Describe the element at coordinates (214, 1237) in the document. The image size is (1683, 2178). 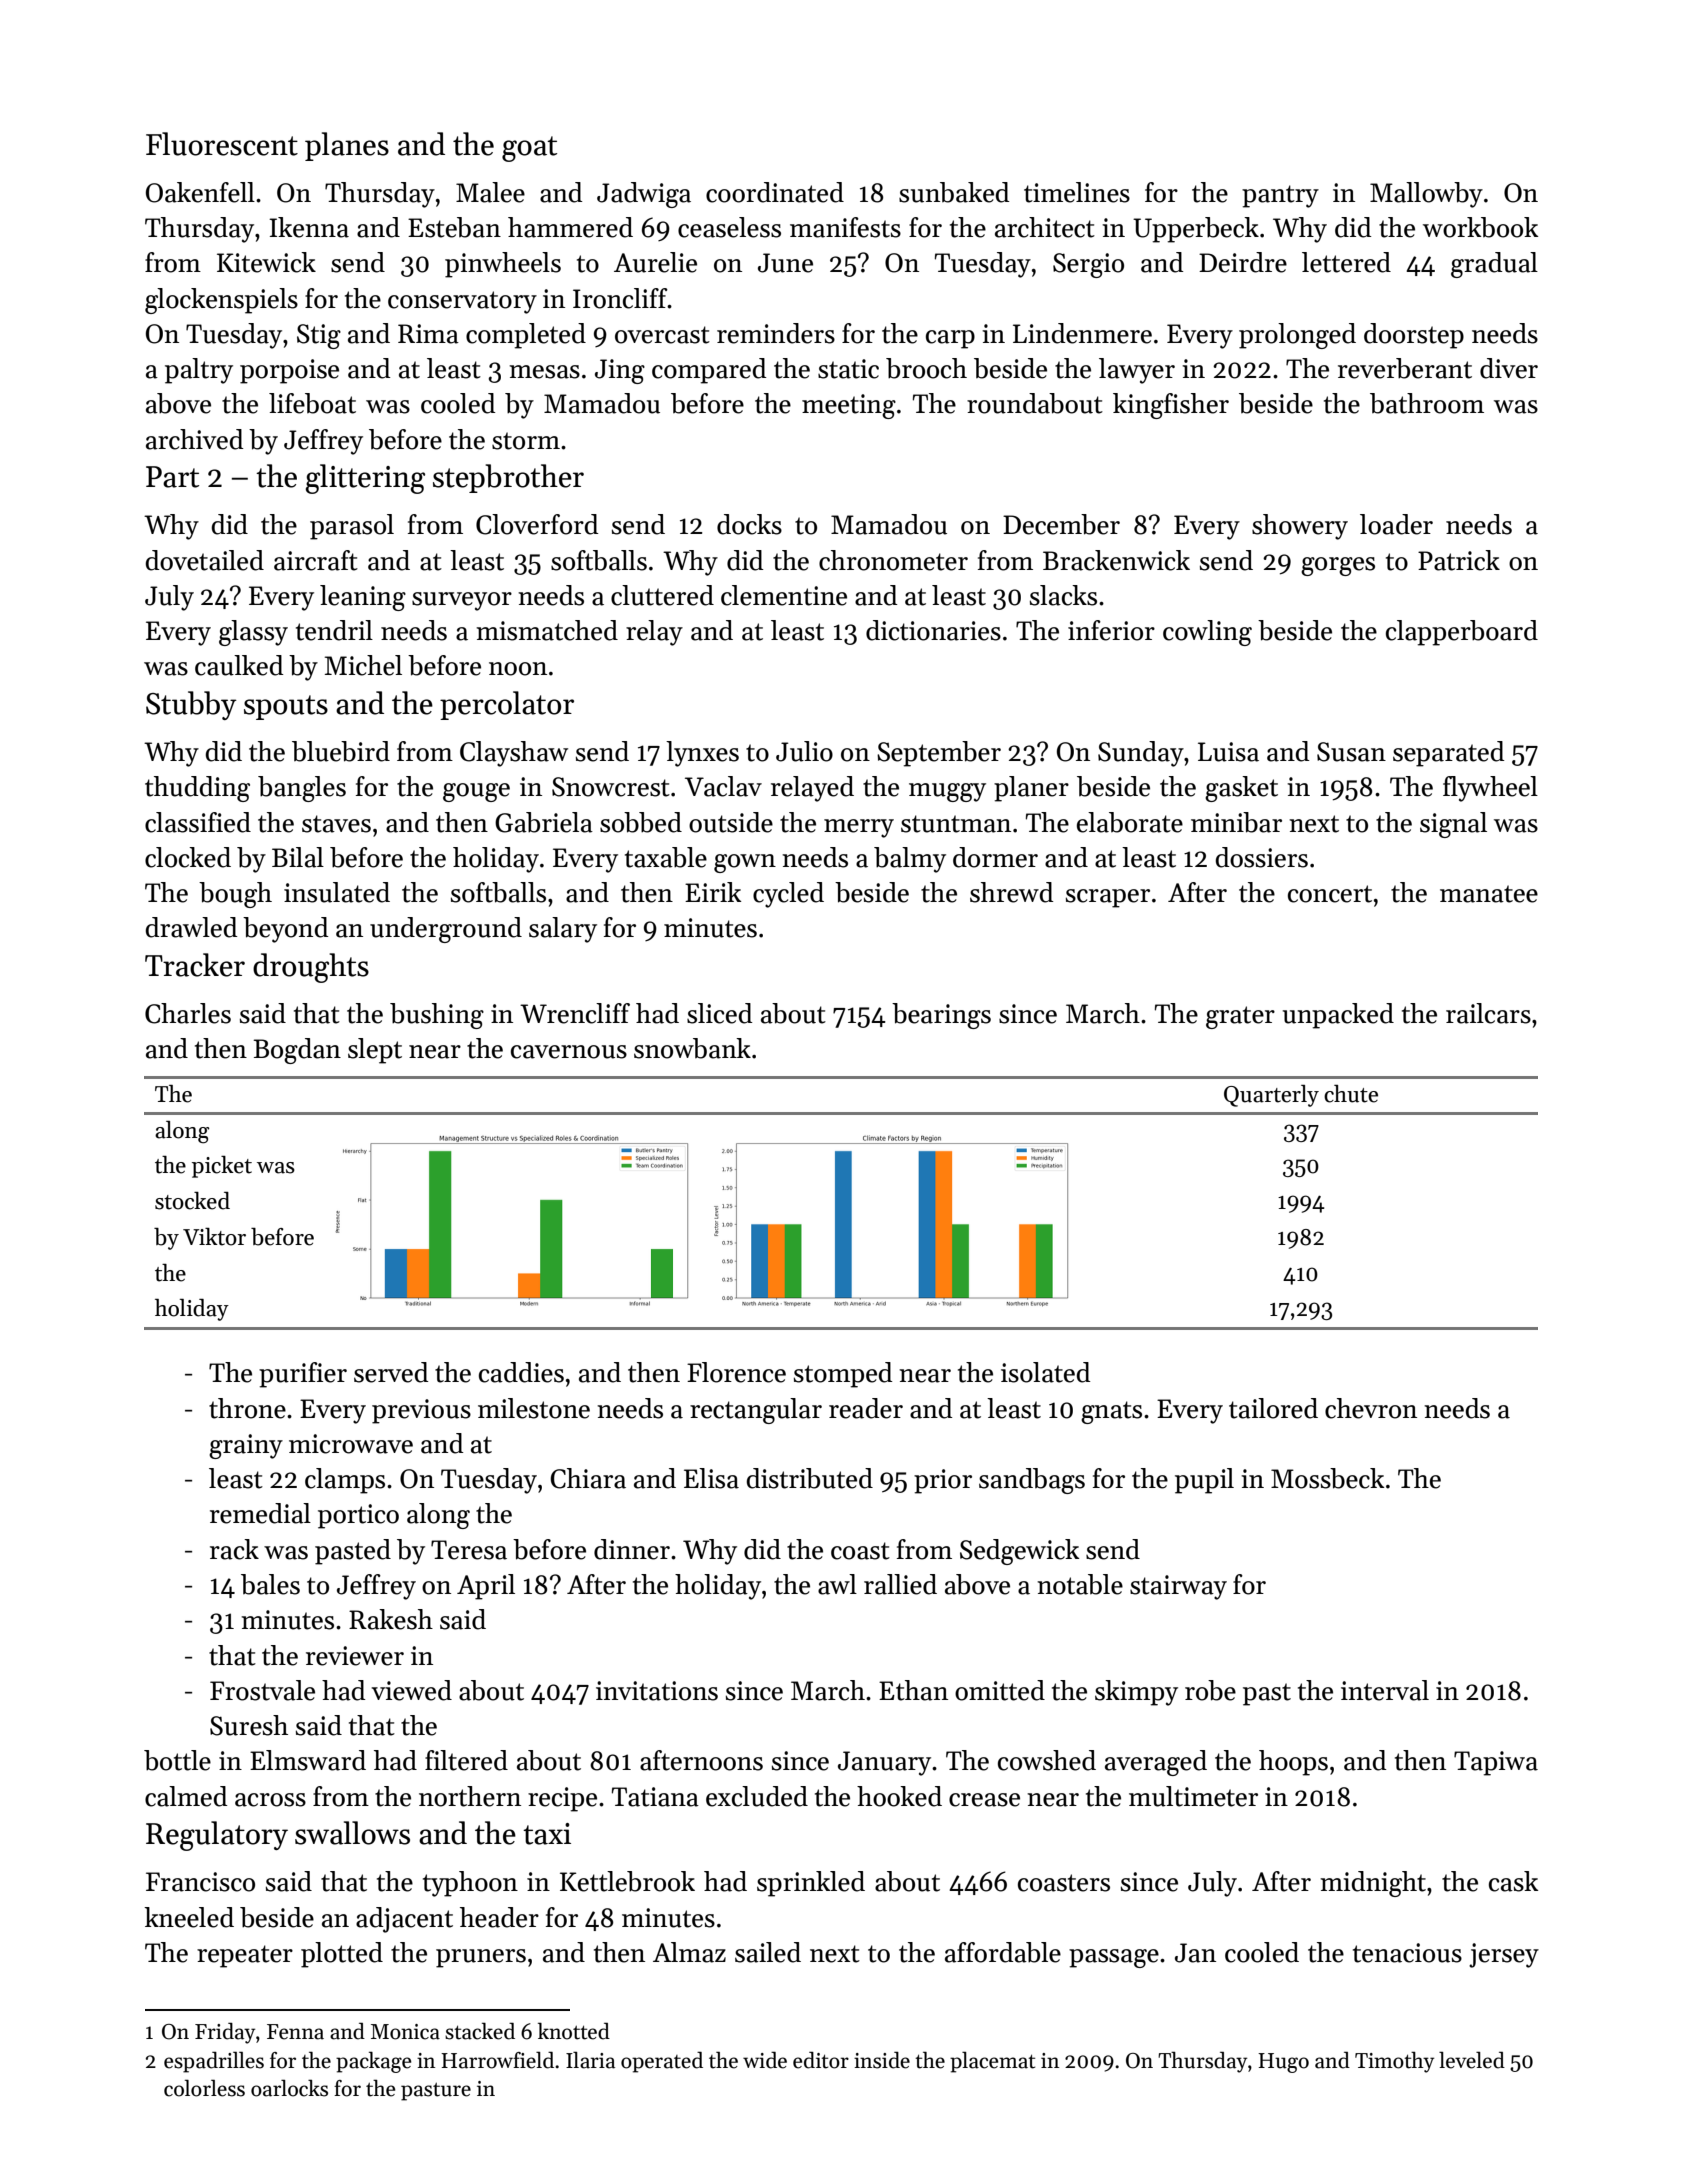
I see `Viktor` at that location.
